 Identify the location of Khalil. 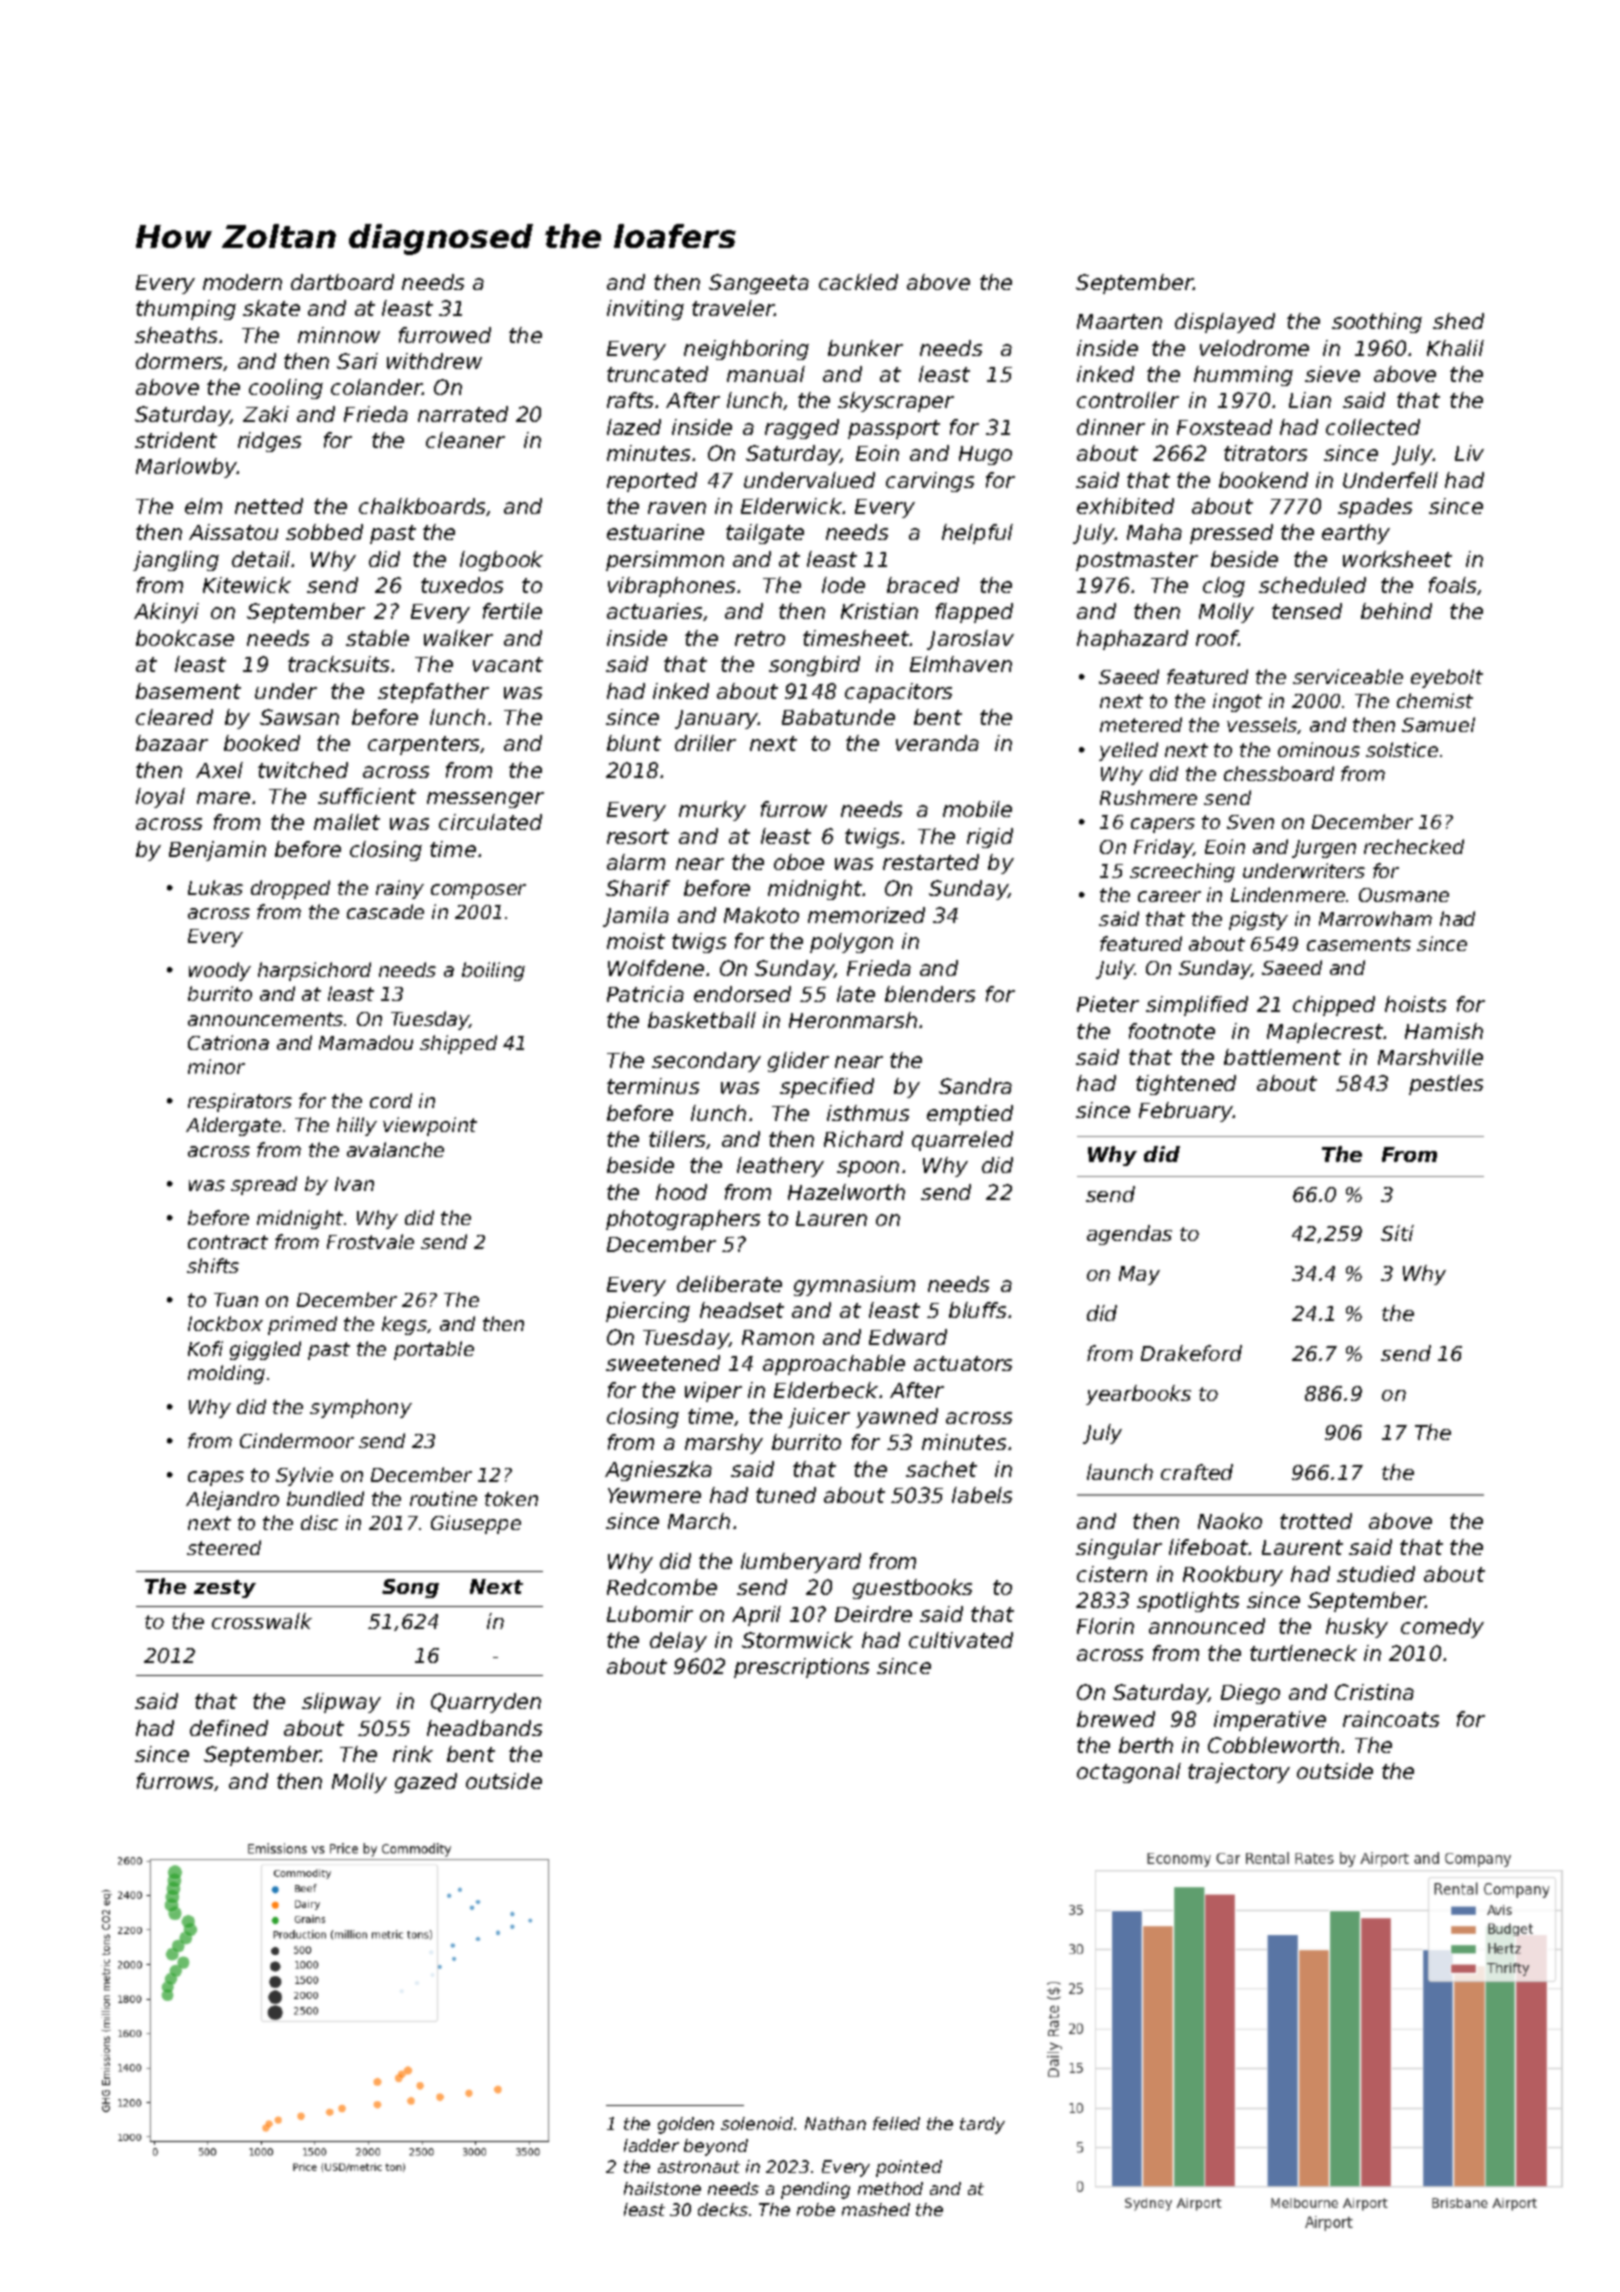
(1455, 348).
